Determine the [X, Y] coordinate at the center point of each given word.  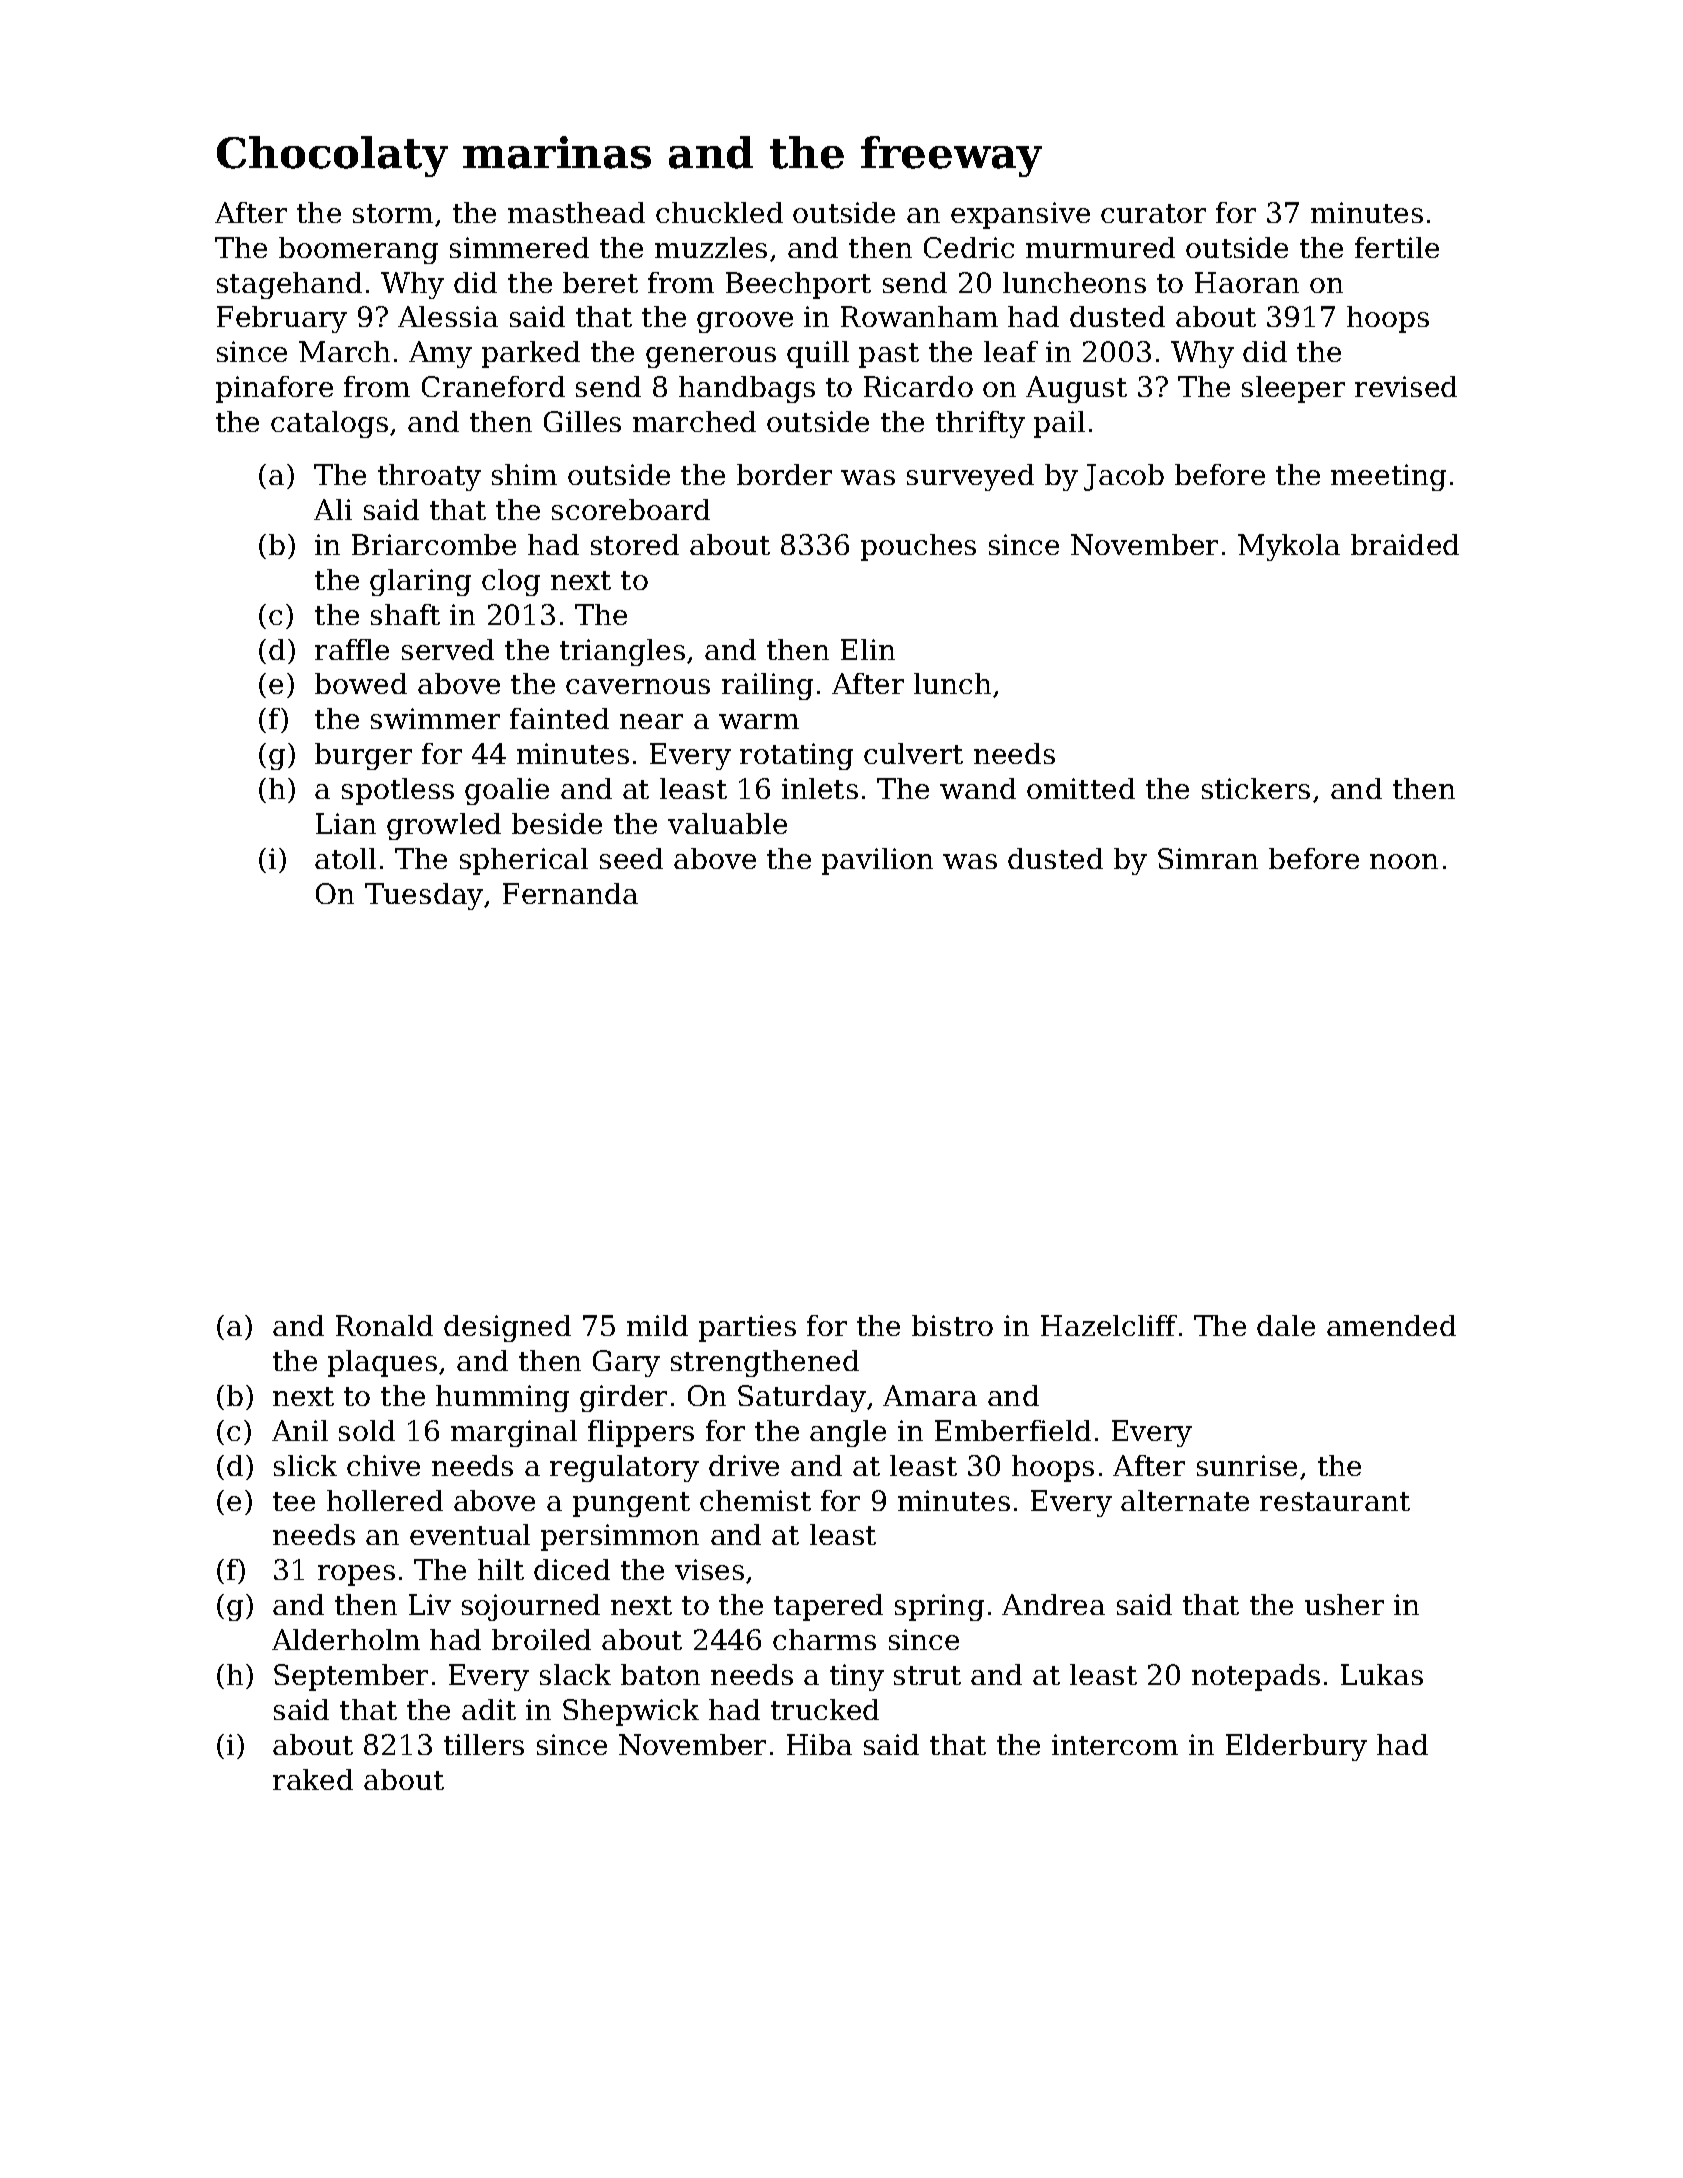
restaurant [1335, 1501]
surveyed [970, 477]
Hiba [819, 1744]
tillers [484, 1744]
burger [363, 756]
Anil [300, 1430]
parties [747, 1328]
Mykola [1289, 547]
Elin [868, 649]
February [282, 319]
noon [1404, 861]
